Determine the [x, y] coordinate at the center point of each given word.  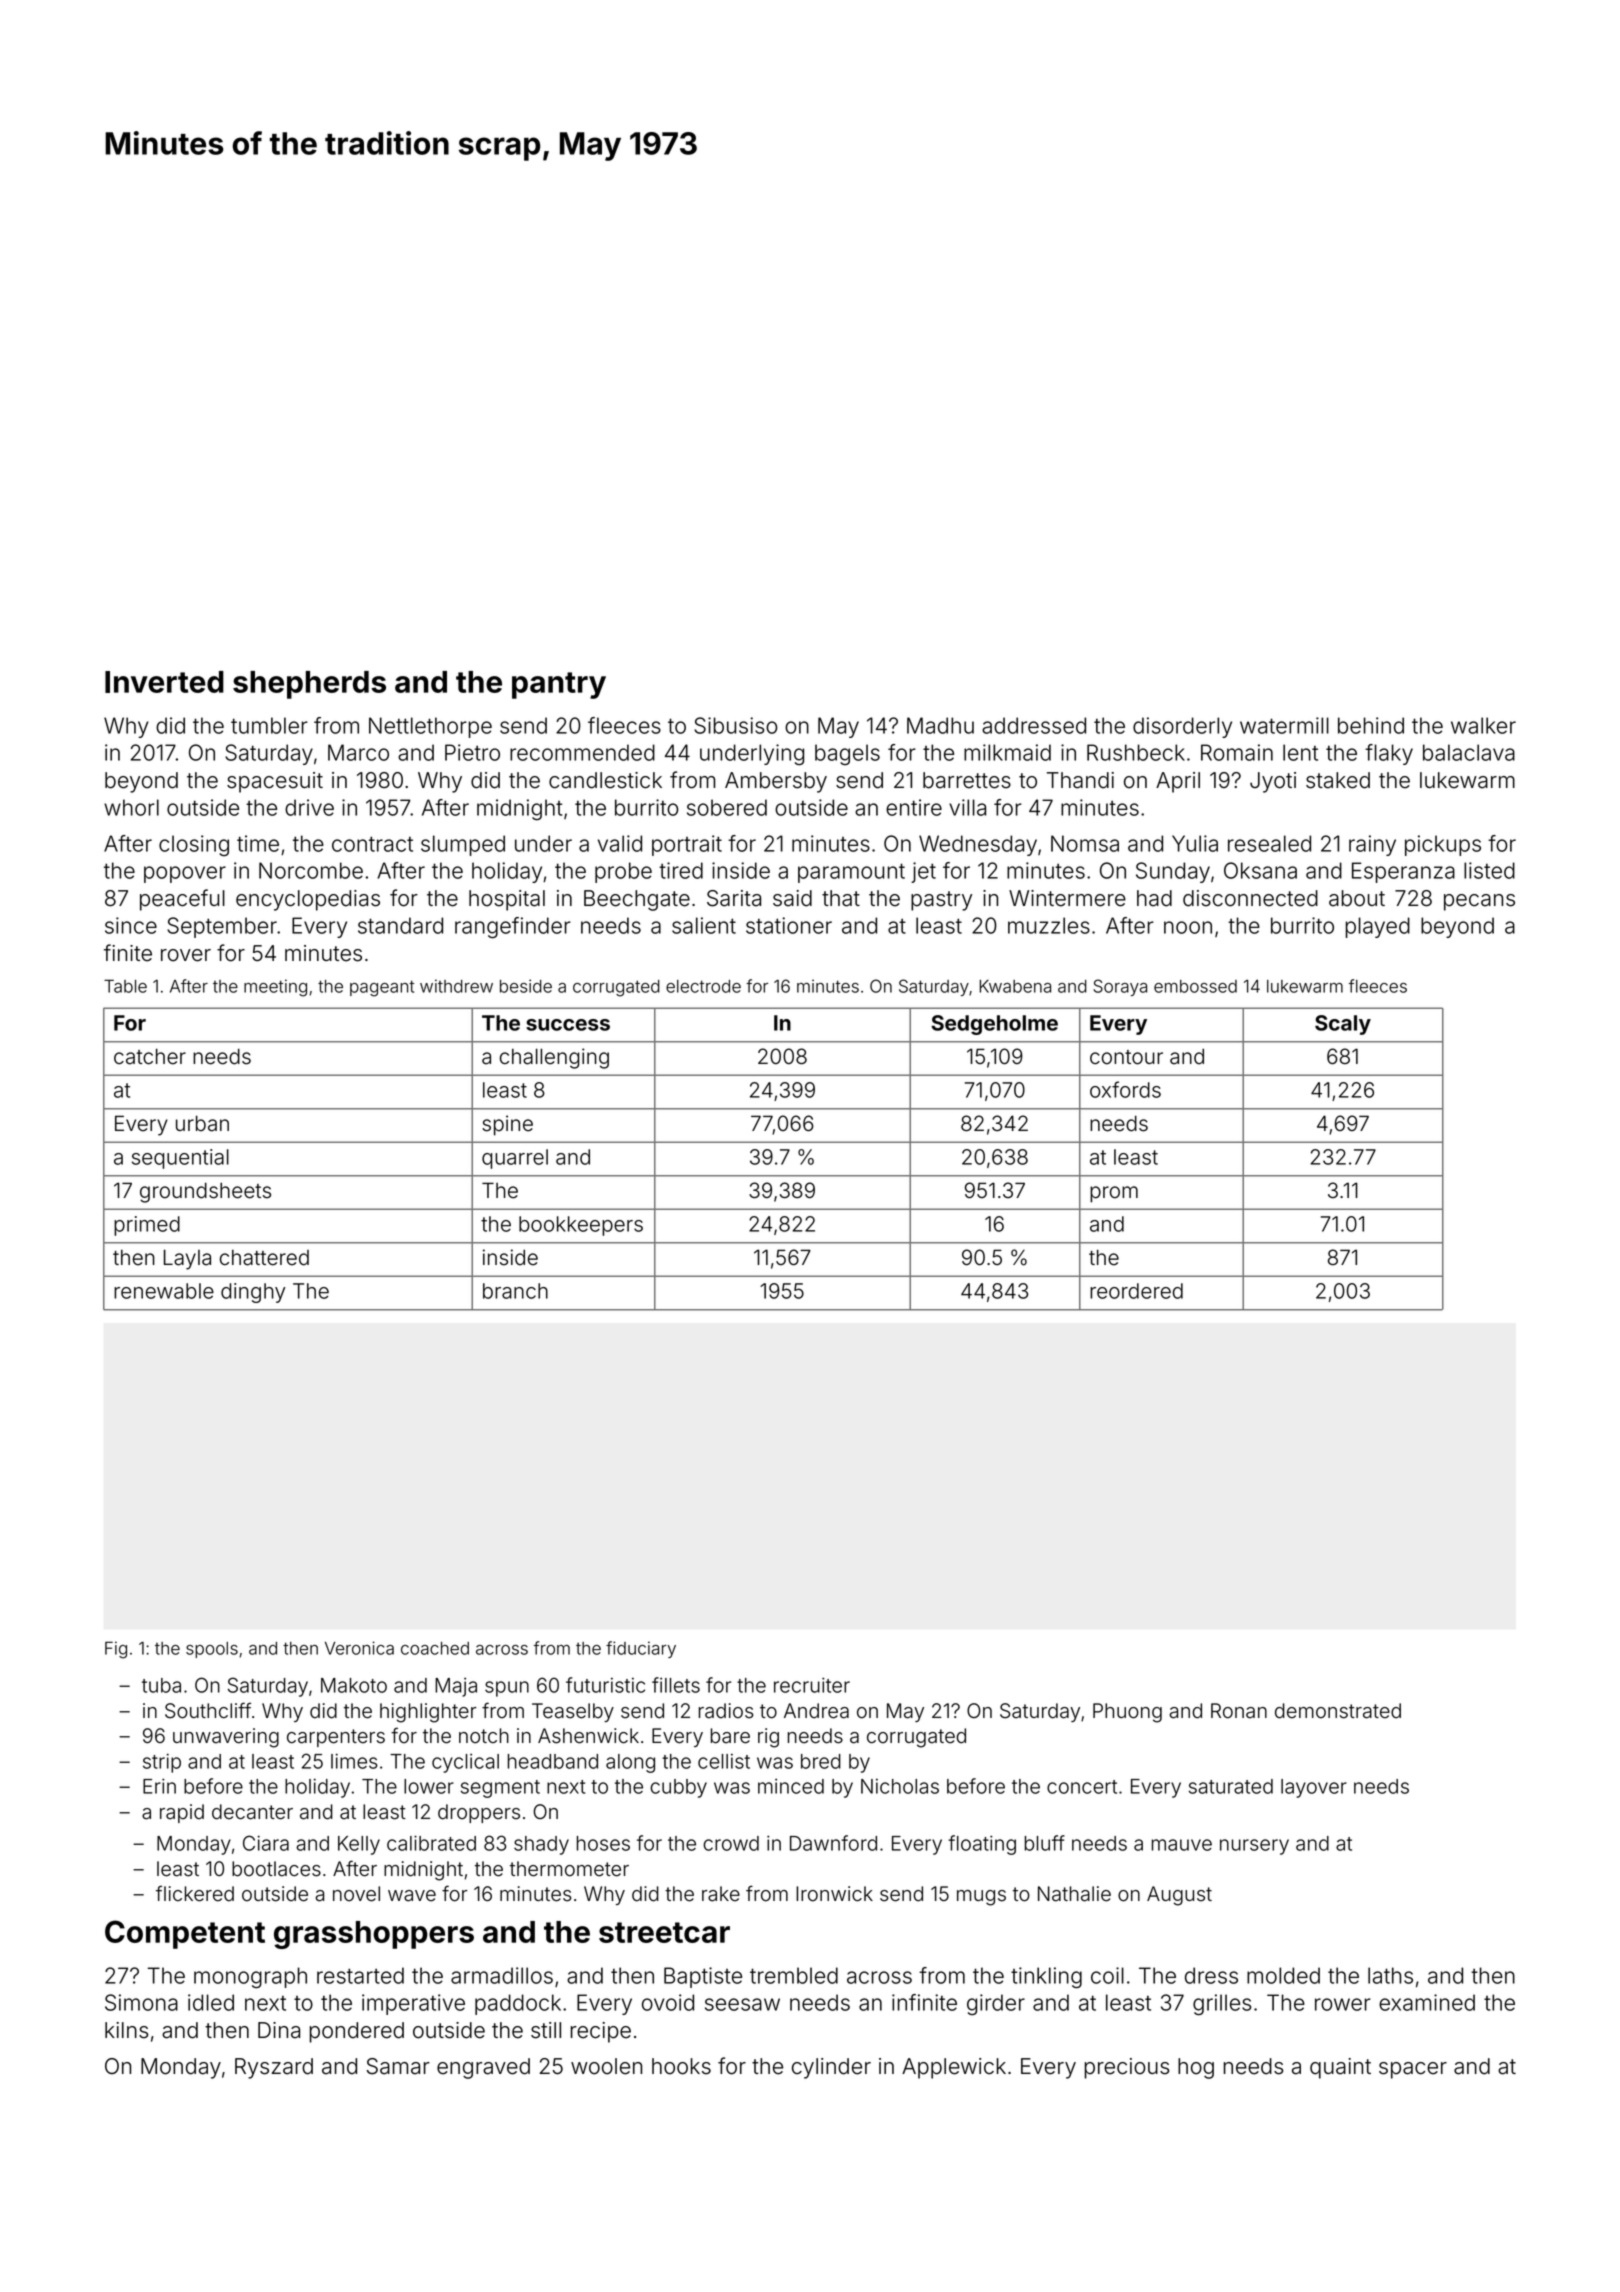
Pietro [472, 752]
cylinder [831, 2068]
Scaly [1343, 1025]
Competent [185, 1934]
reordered [1136, 1291]
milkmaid [1007, 752]
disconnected [1250, 898]
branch [515, 1291]
